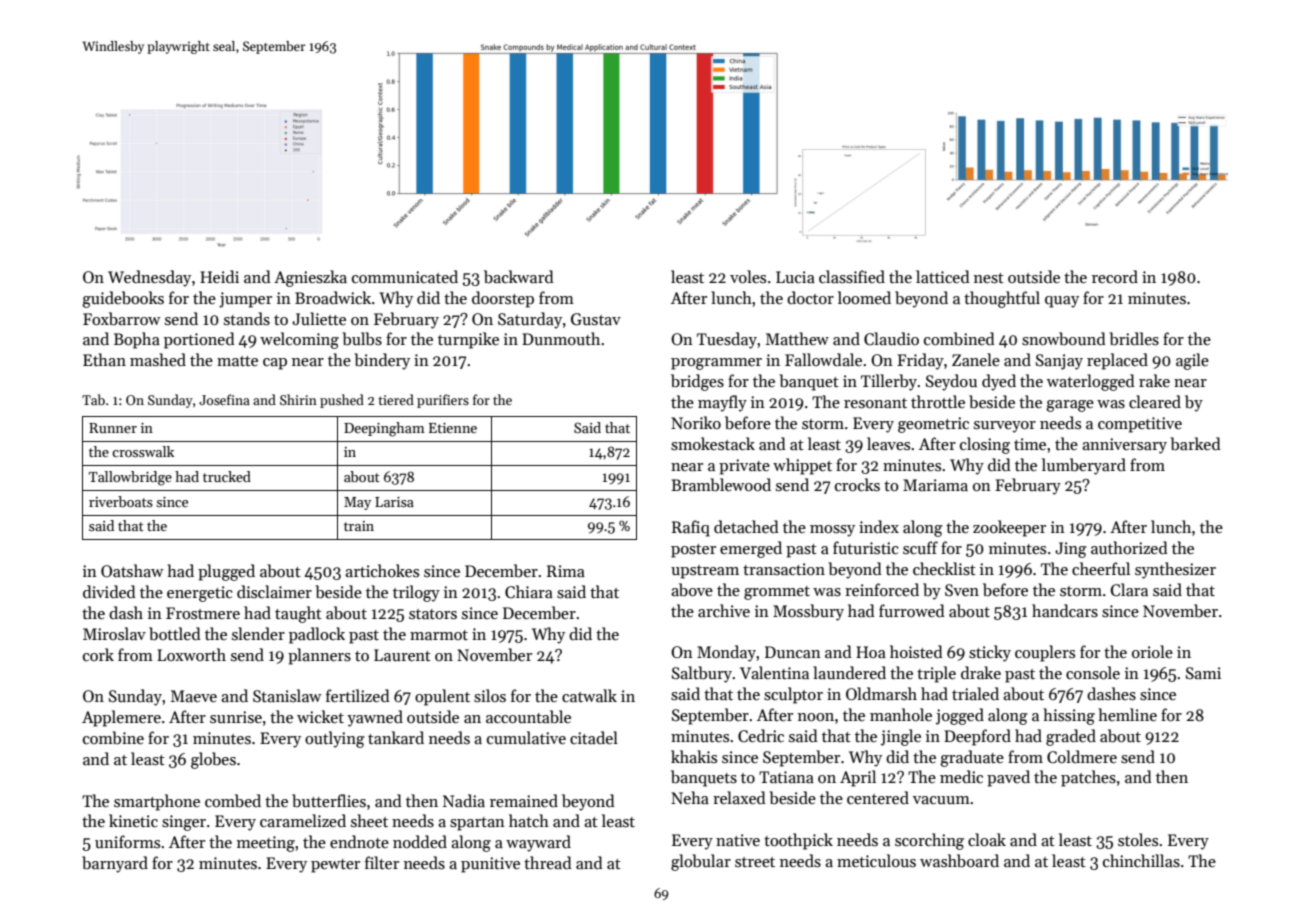 This screenshot has width=1308, height=924. I want to click on globes, so click(213, 760).
